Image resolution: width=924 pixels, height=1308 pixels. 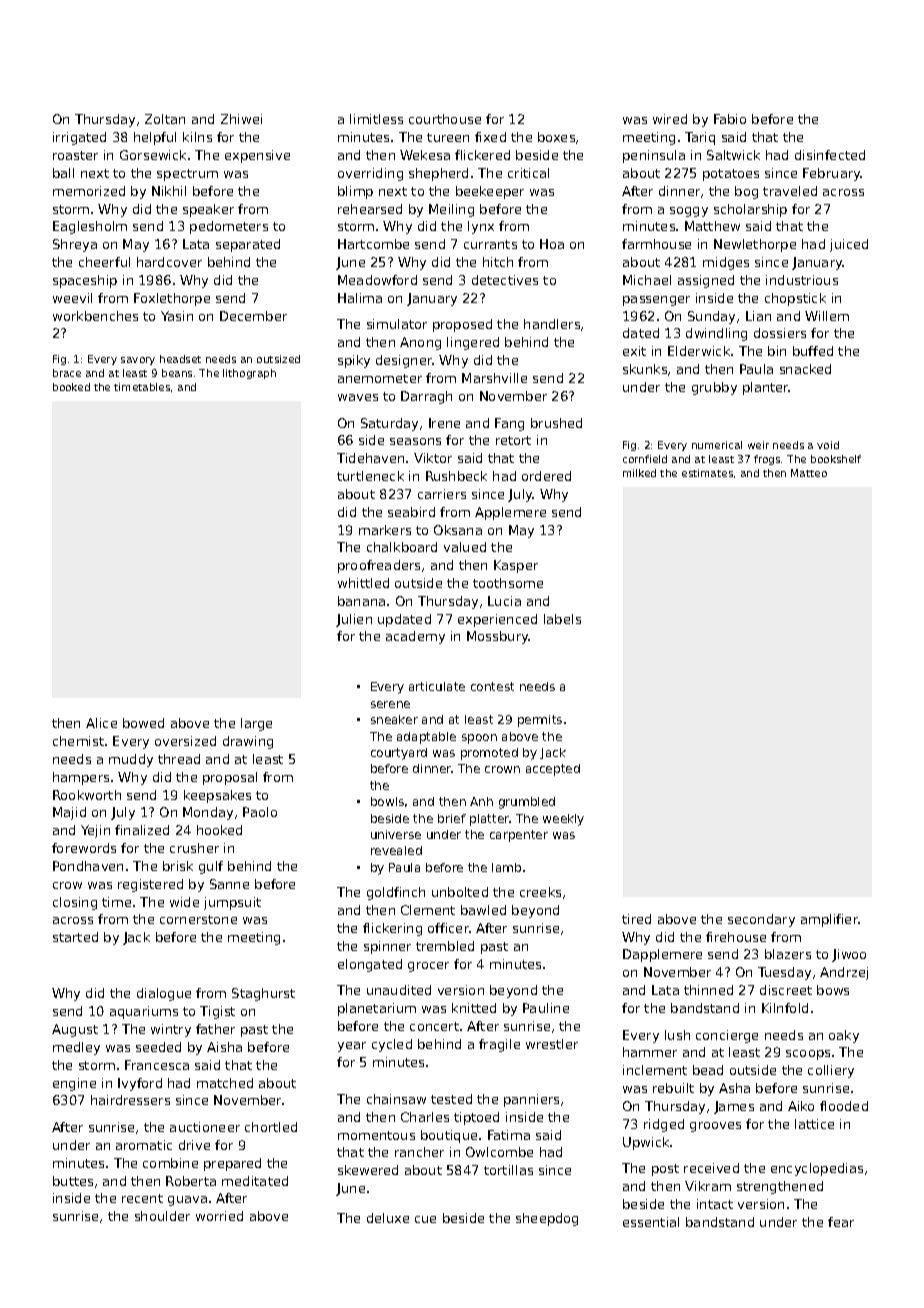 I want to click on large, so click(x=256, y=724).
